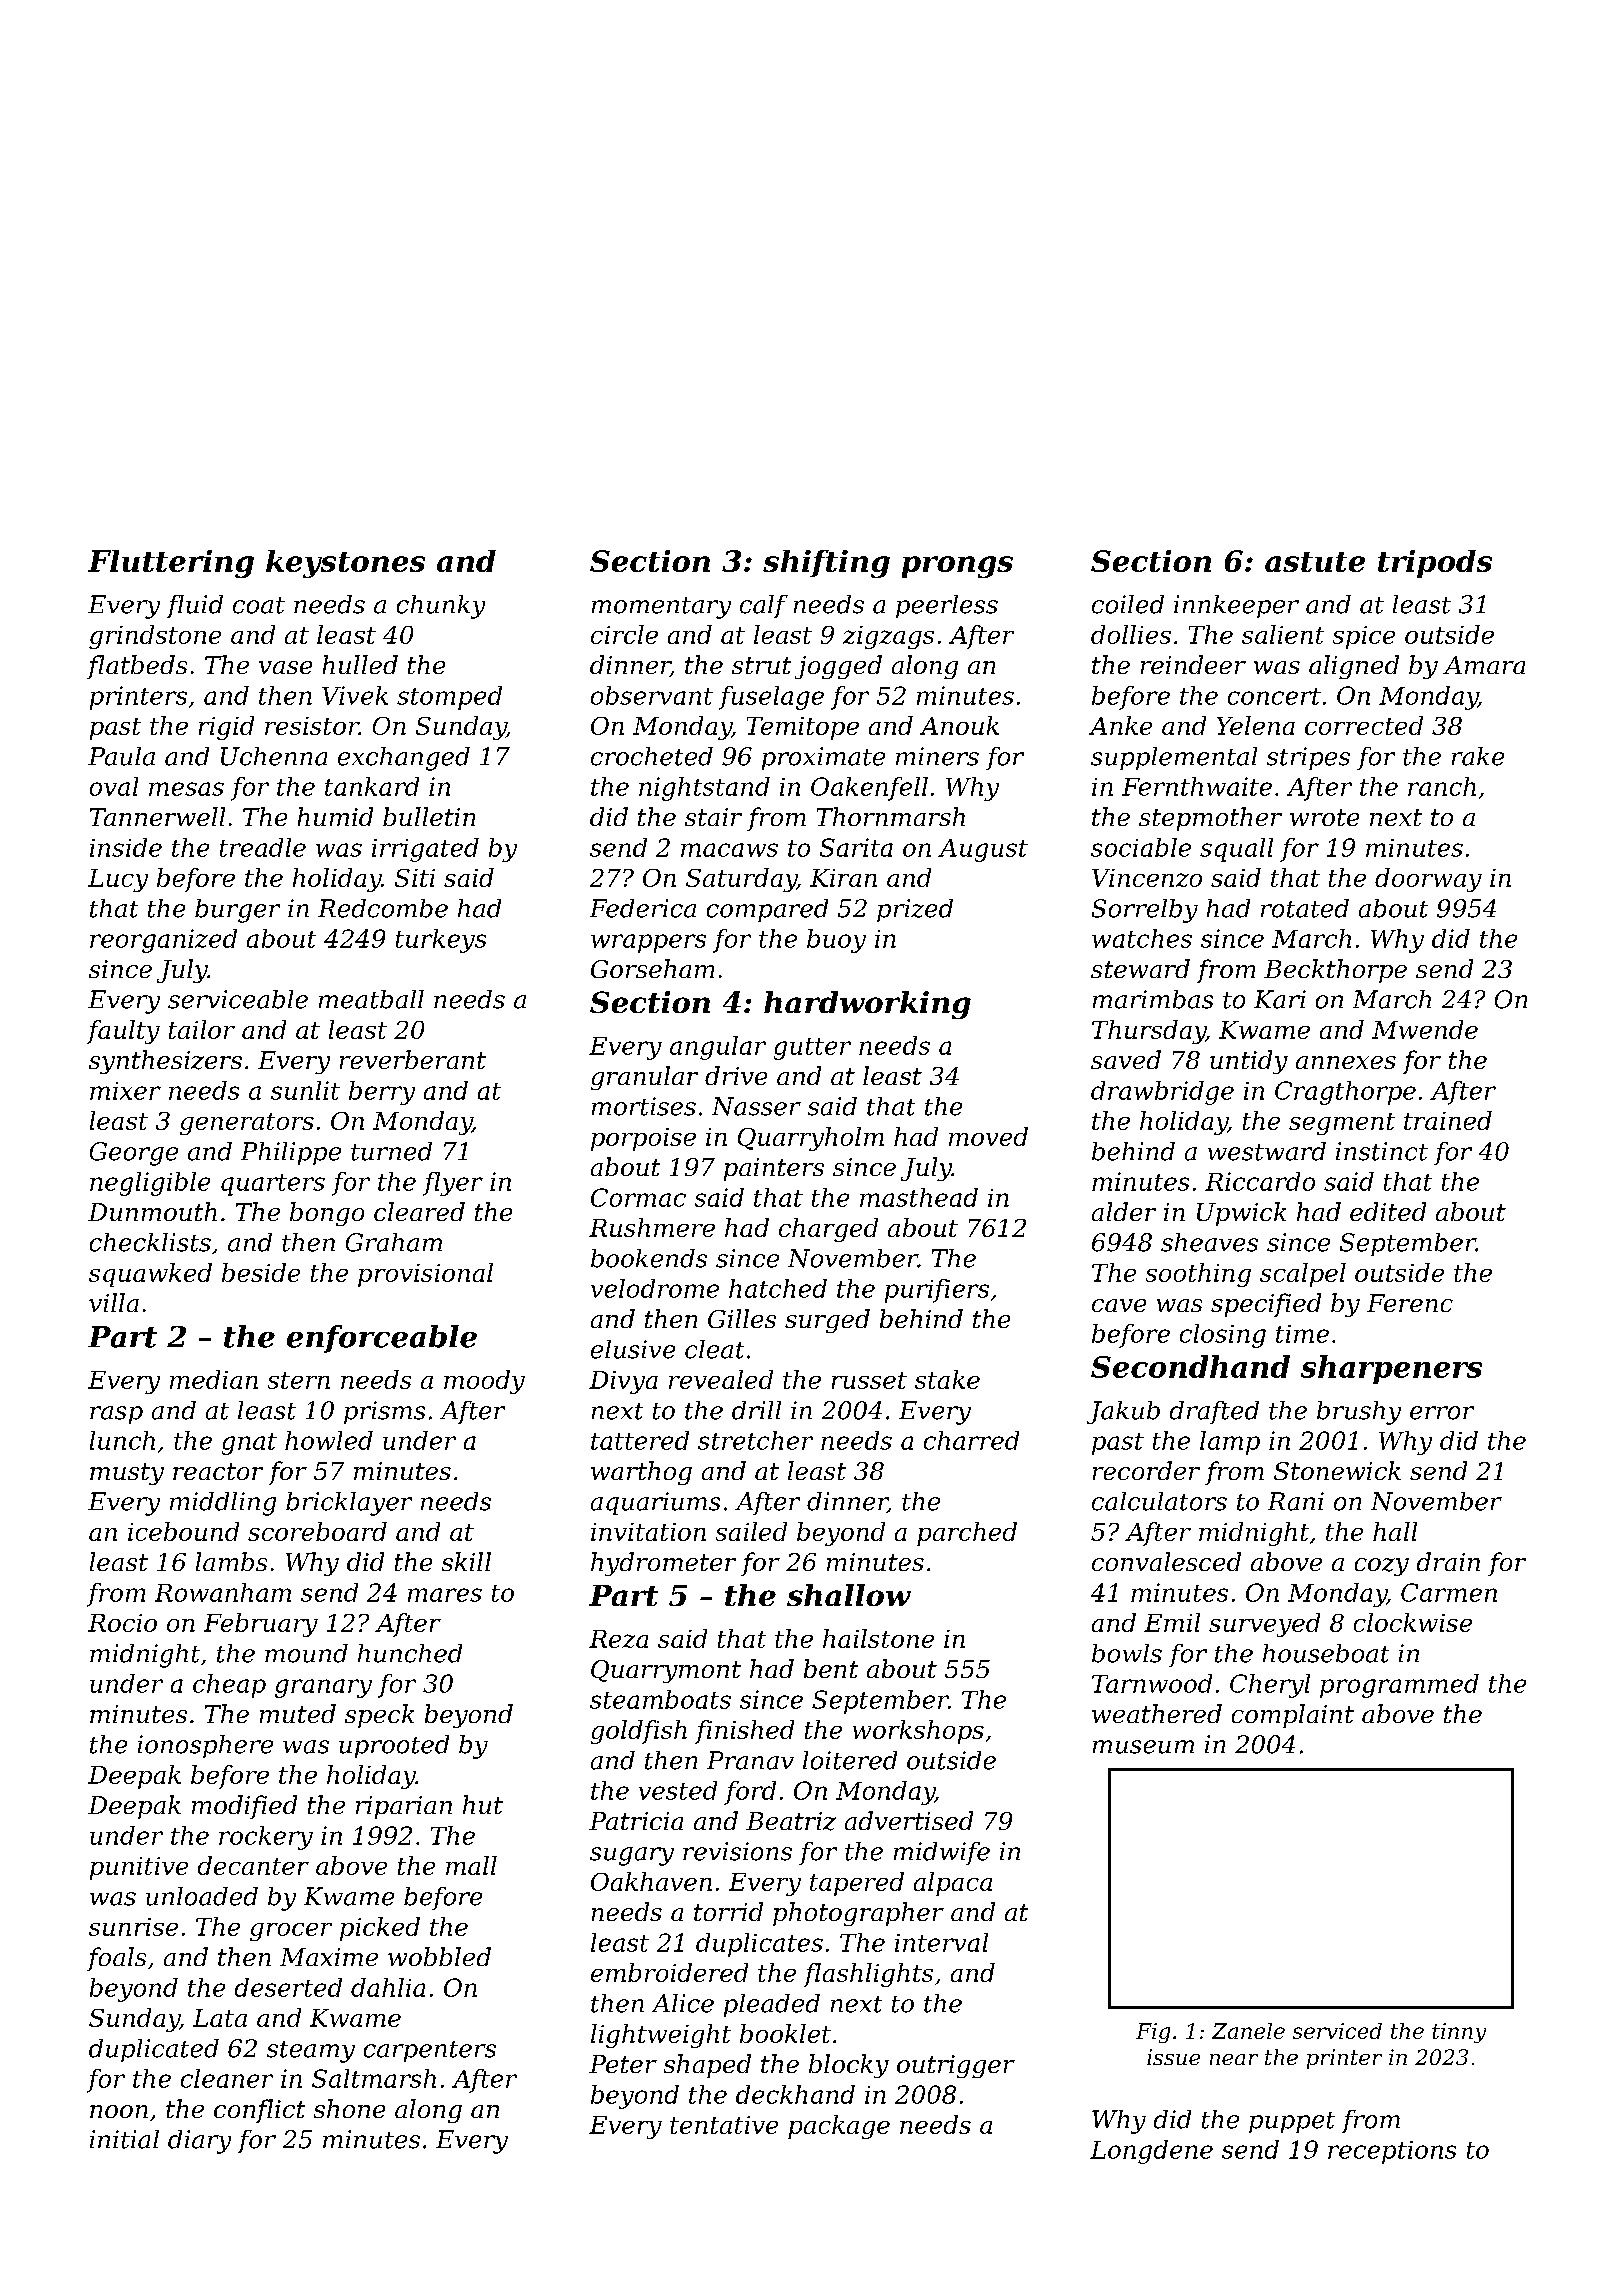 The image size is (1620, 2292). I want to click on ranch, so click(1442, 786).
